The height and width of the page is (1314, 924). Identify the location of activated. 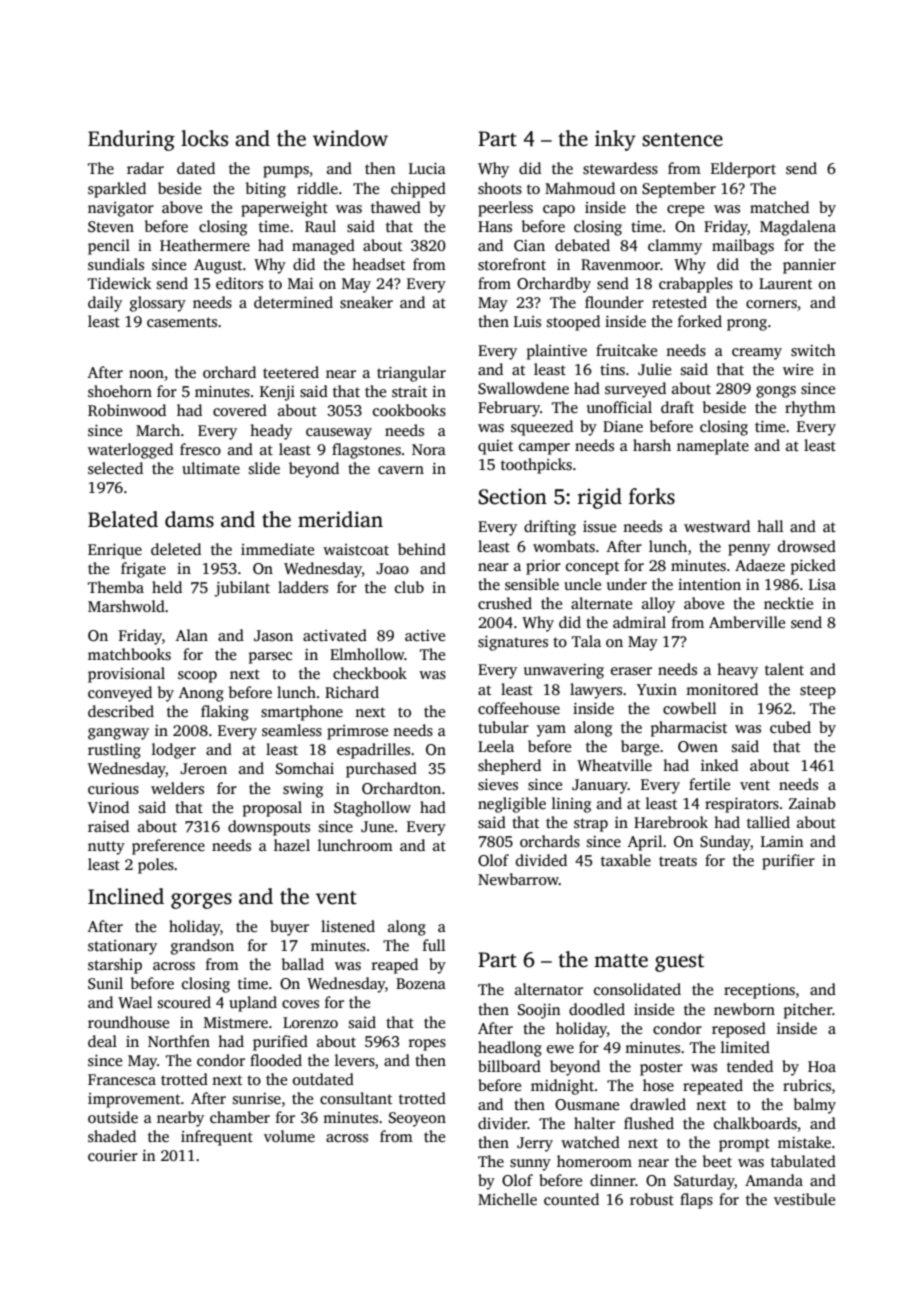
(335, 635).
